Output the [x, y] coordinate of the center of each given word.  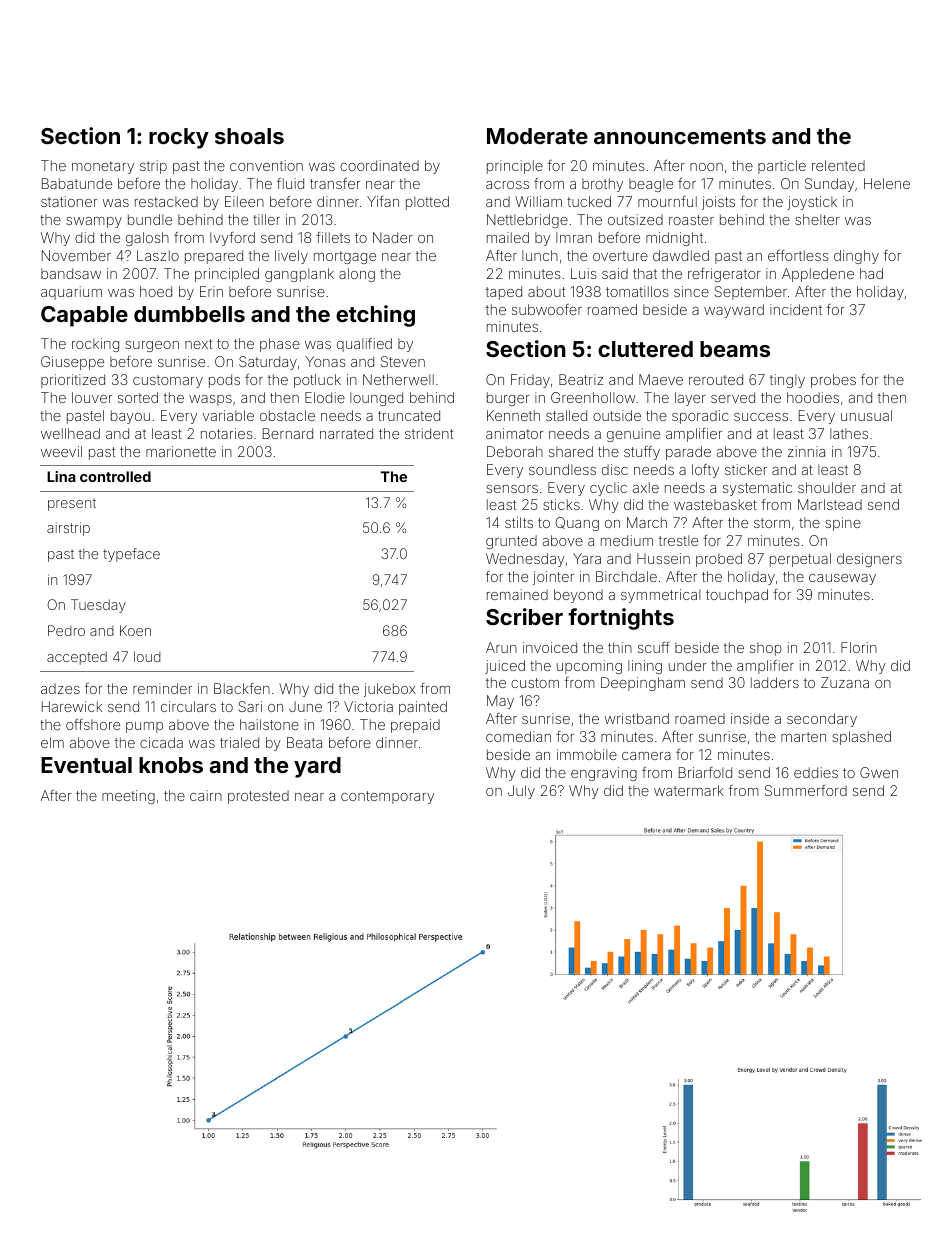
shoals [249, 136]
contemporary [387, 797]
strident [429, 433]
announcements [680, 136]
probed [719, 560]
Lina [61, 476]
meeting [128, 797]
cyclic [608, 489]
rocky [179, 138]
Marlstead [830, 504]
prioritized [73, 381]
